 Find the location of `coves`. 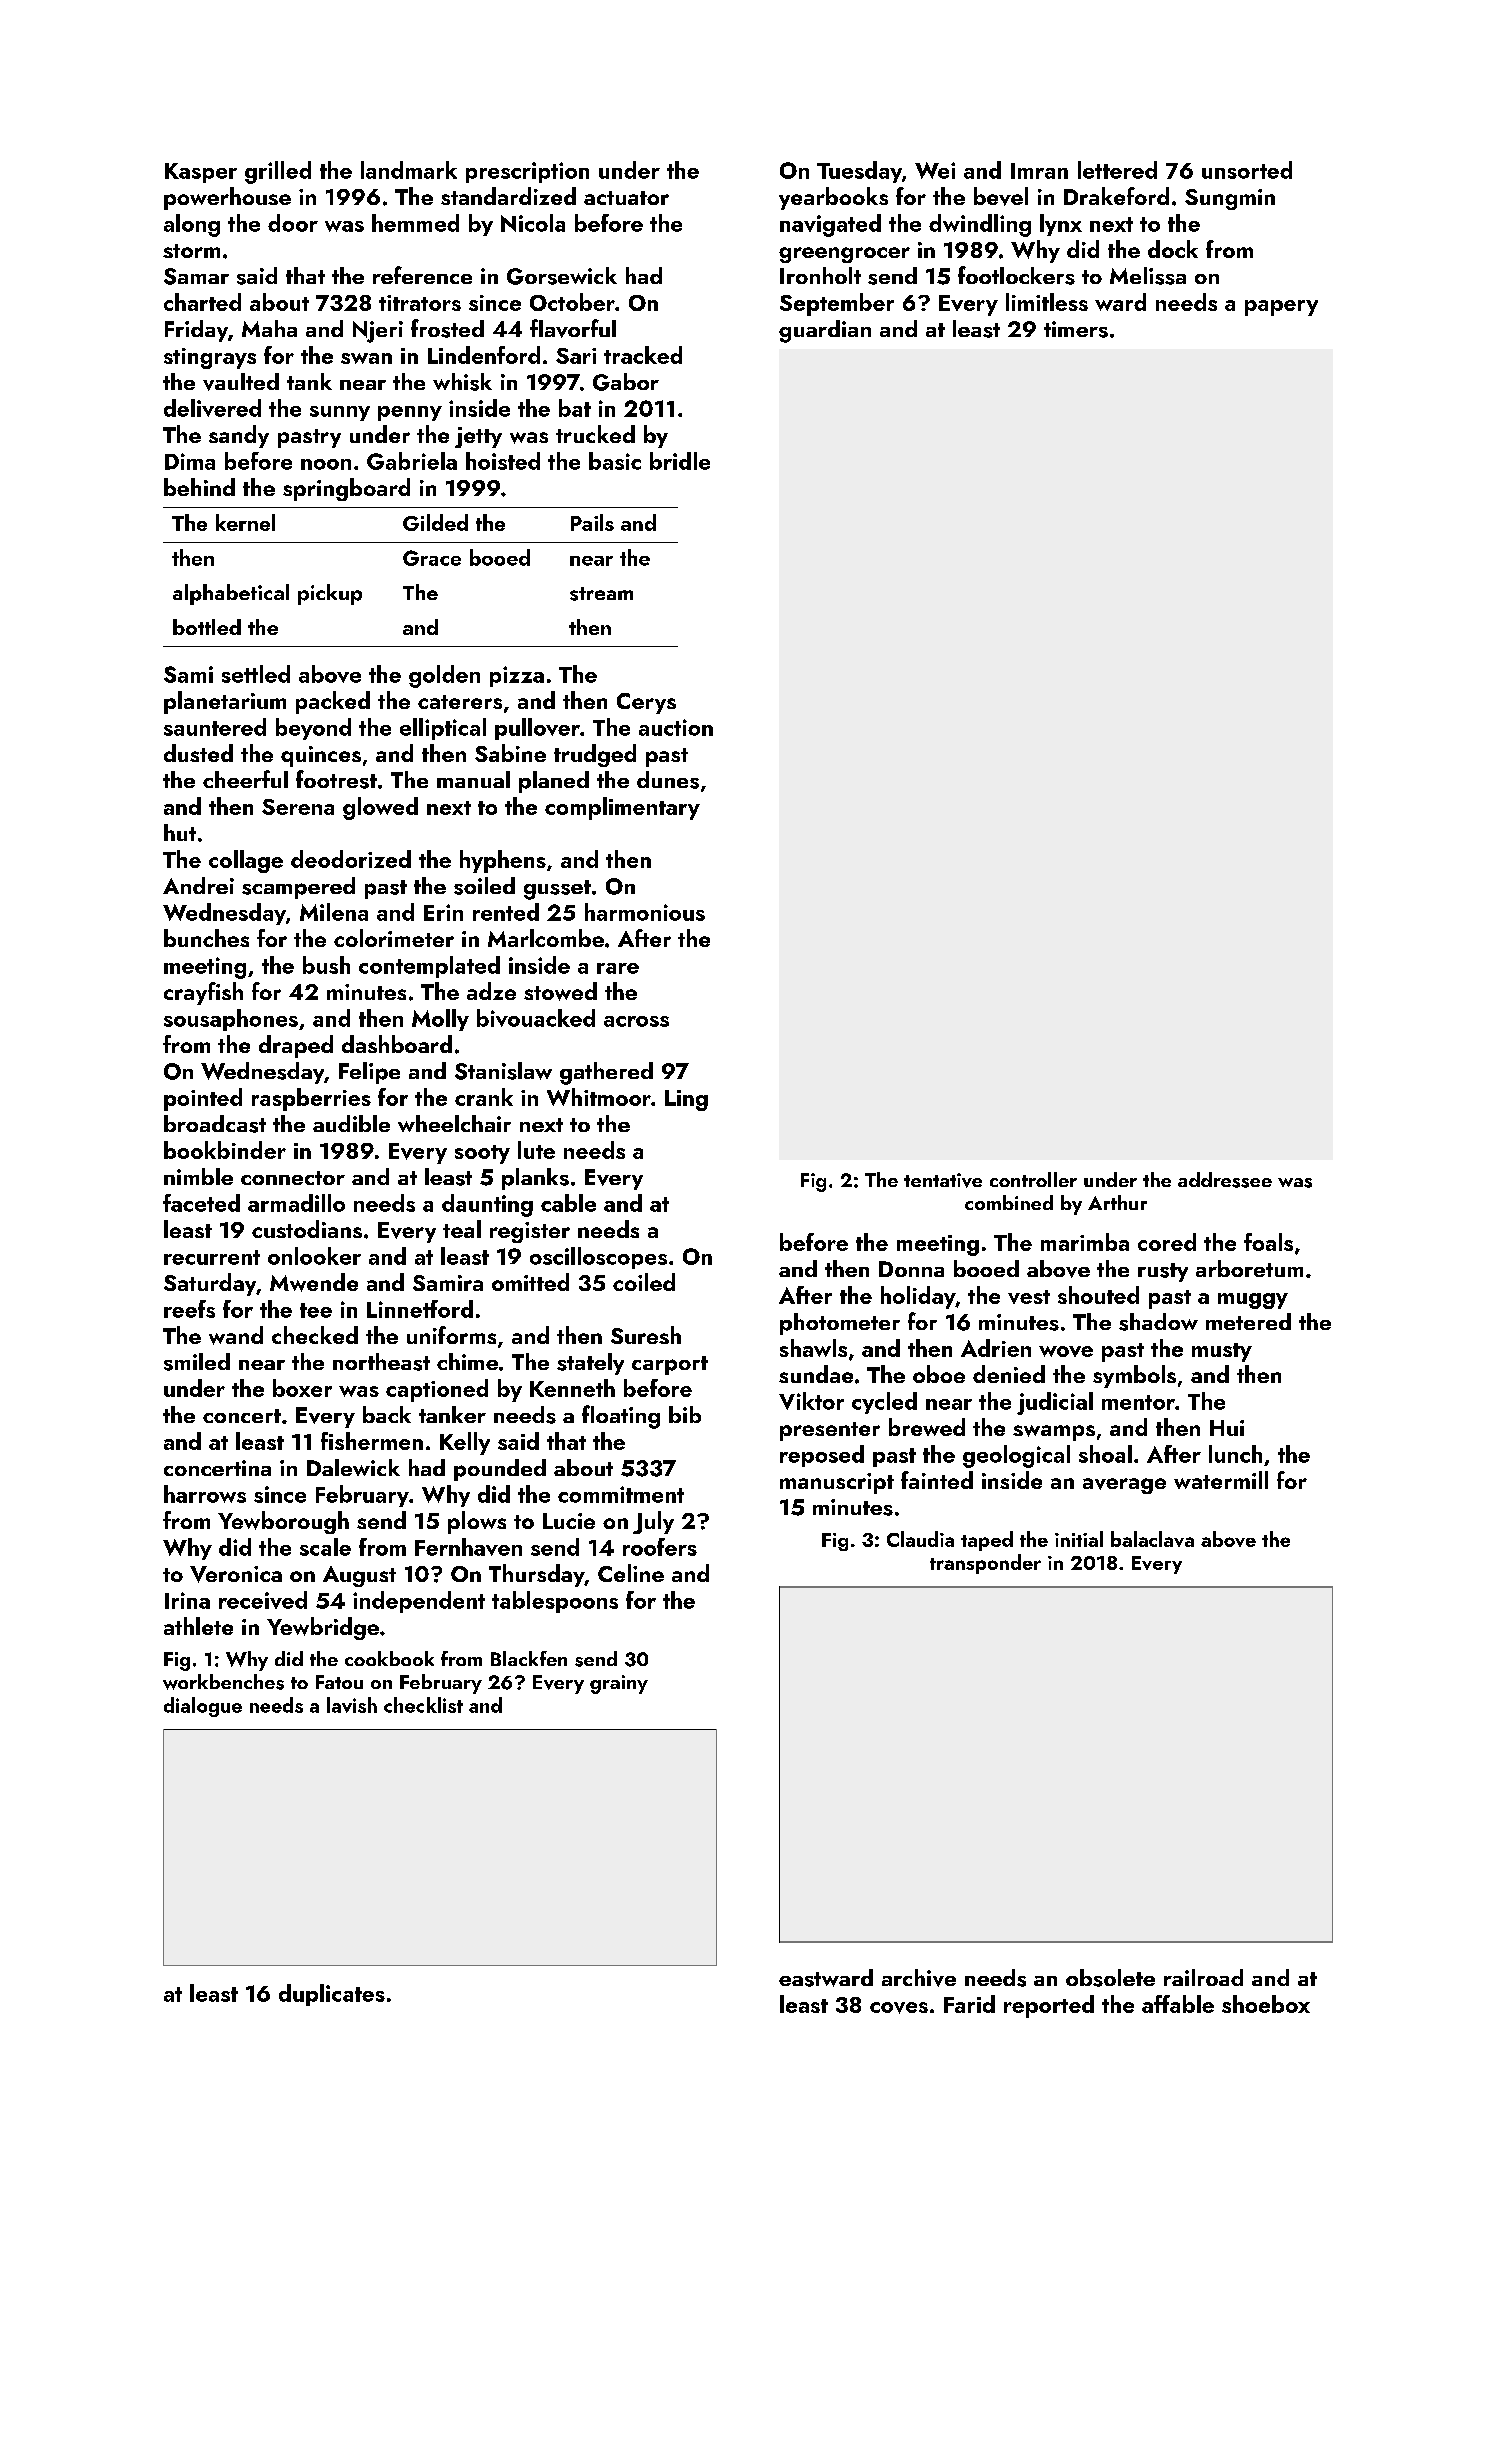

coves is located at coordinates (899, 2008).
